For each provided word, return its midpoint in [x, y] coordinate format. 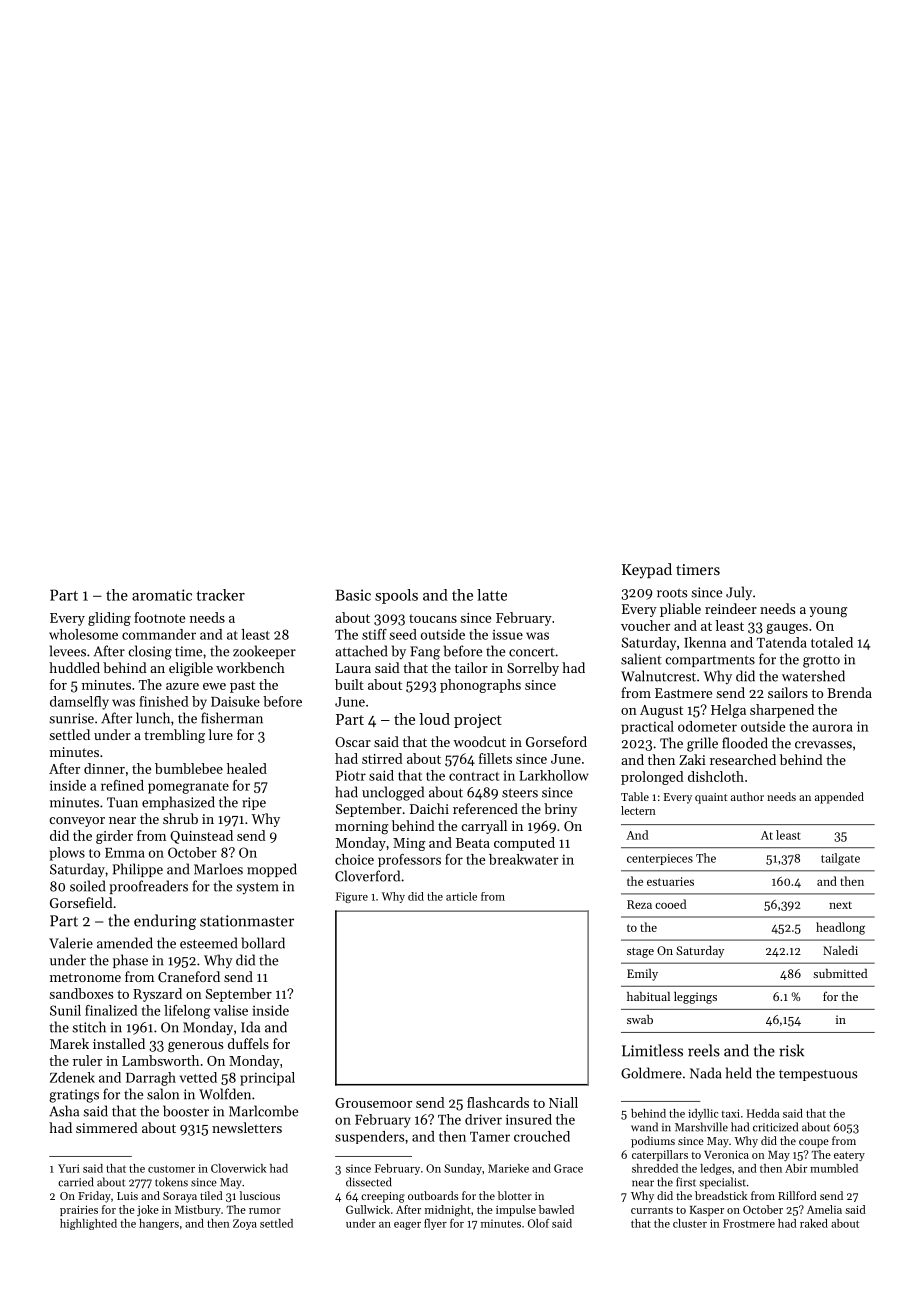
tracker [220, 595]
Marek [69, 1043]
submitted [840, 973]
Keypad [647, 571]
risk [791, 1050]
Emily [642, 975]
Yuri [69, 1168]
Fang [425, 653]
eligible [191, 669]
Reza [639, 904]
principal [267, 1079]
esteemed [208, 943]
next [840, 905]
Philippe [138, 870]
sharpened [782, 711]
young [828, 612]
